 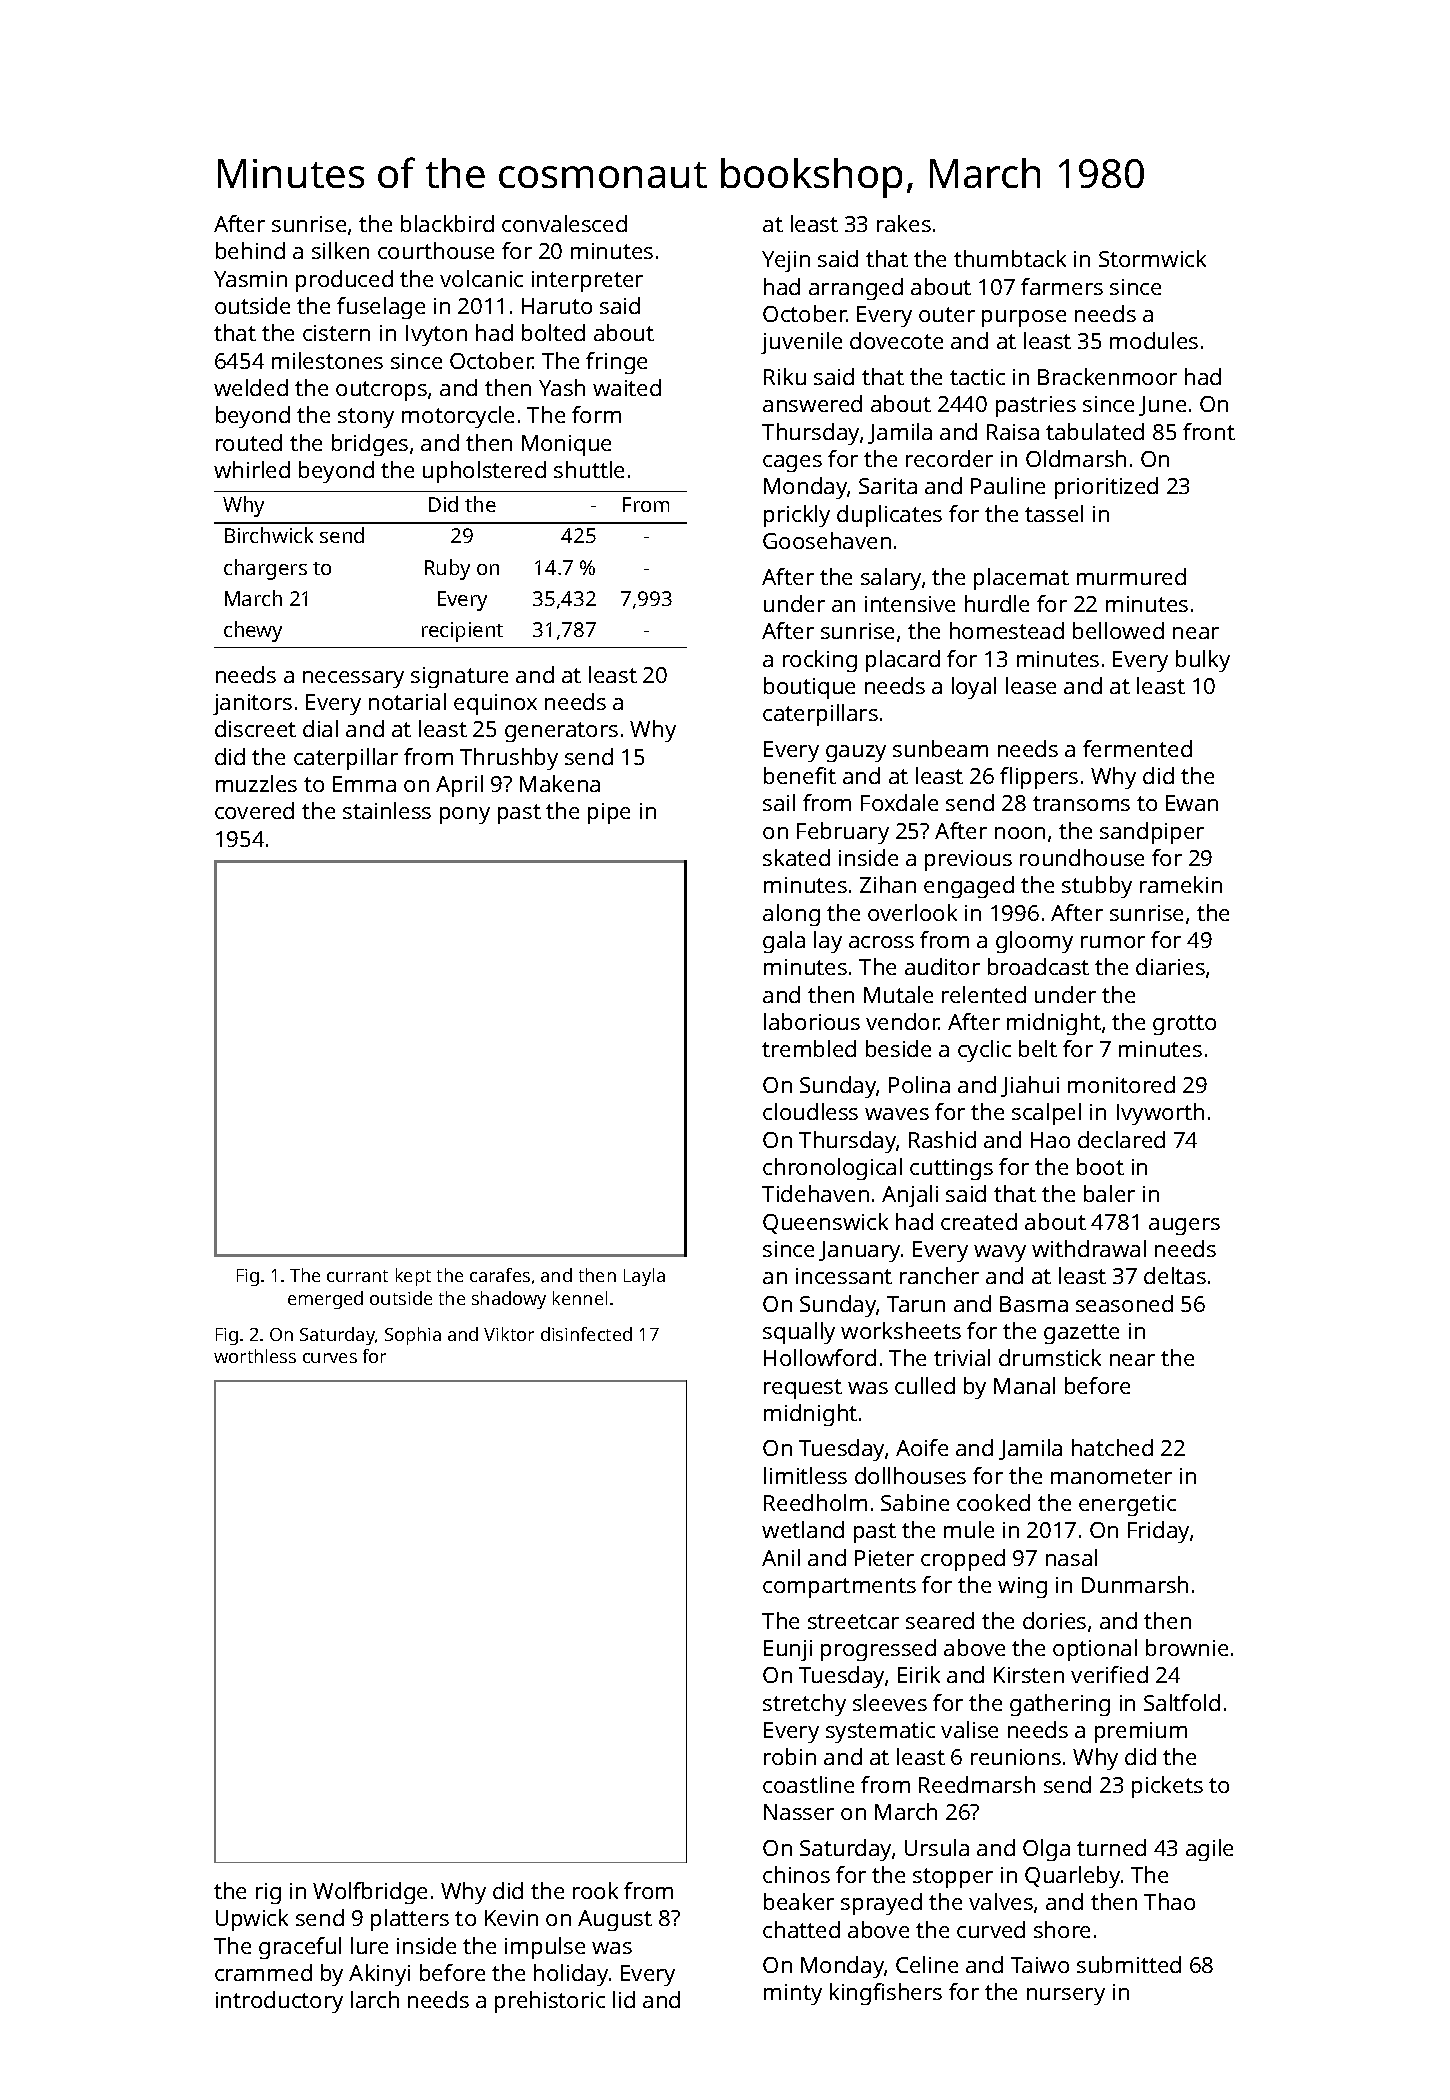 I want to click on rig, so click(x=268, y=1893).
